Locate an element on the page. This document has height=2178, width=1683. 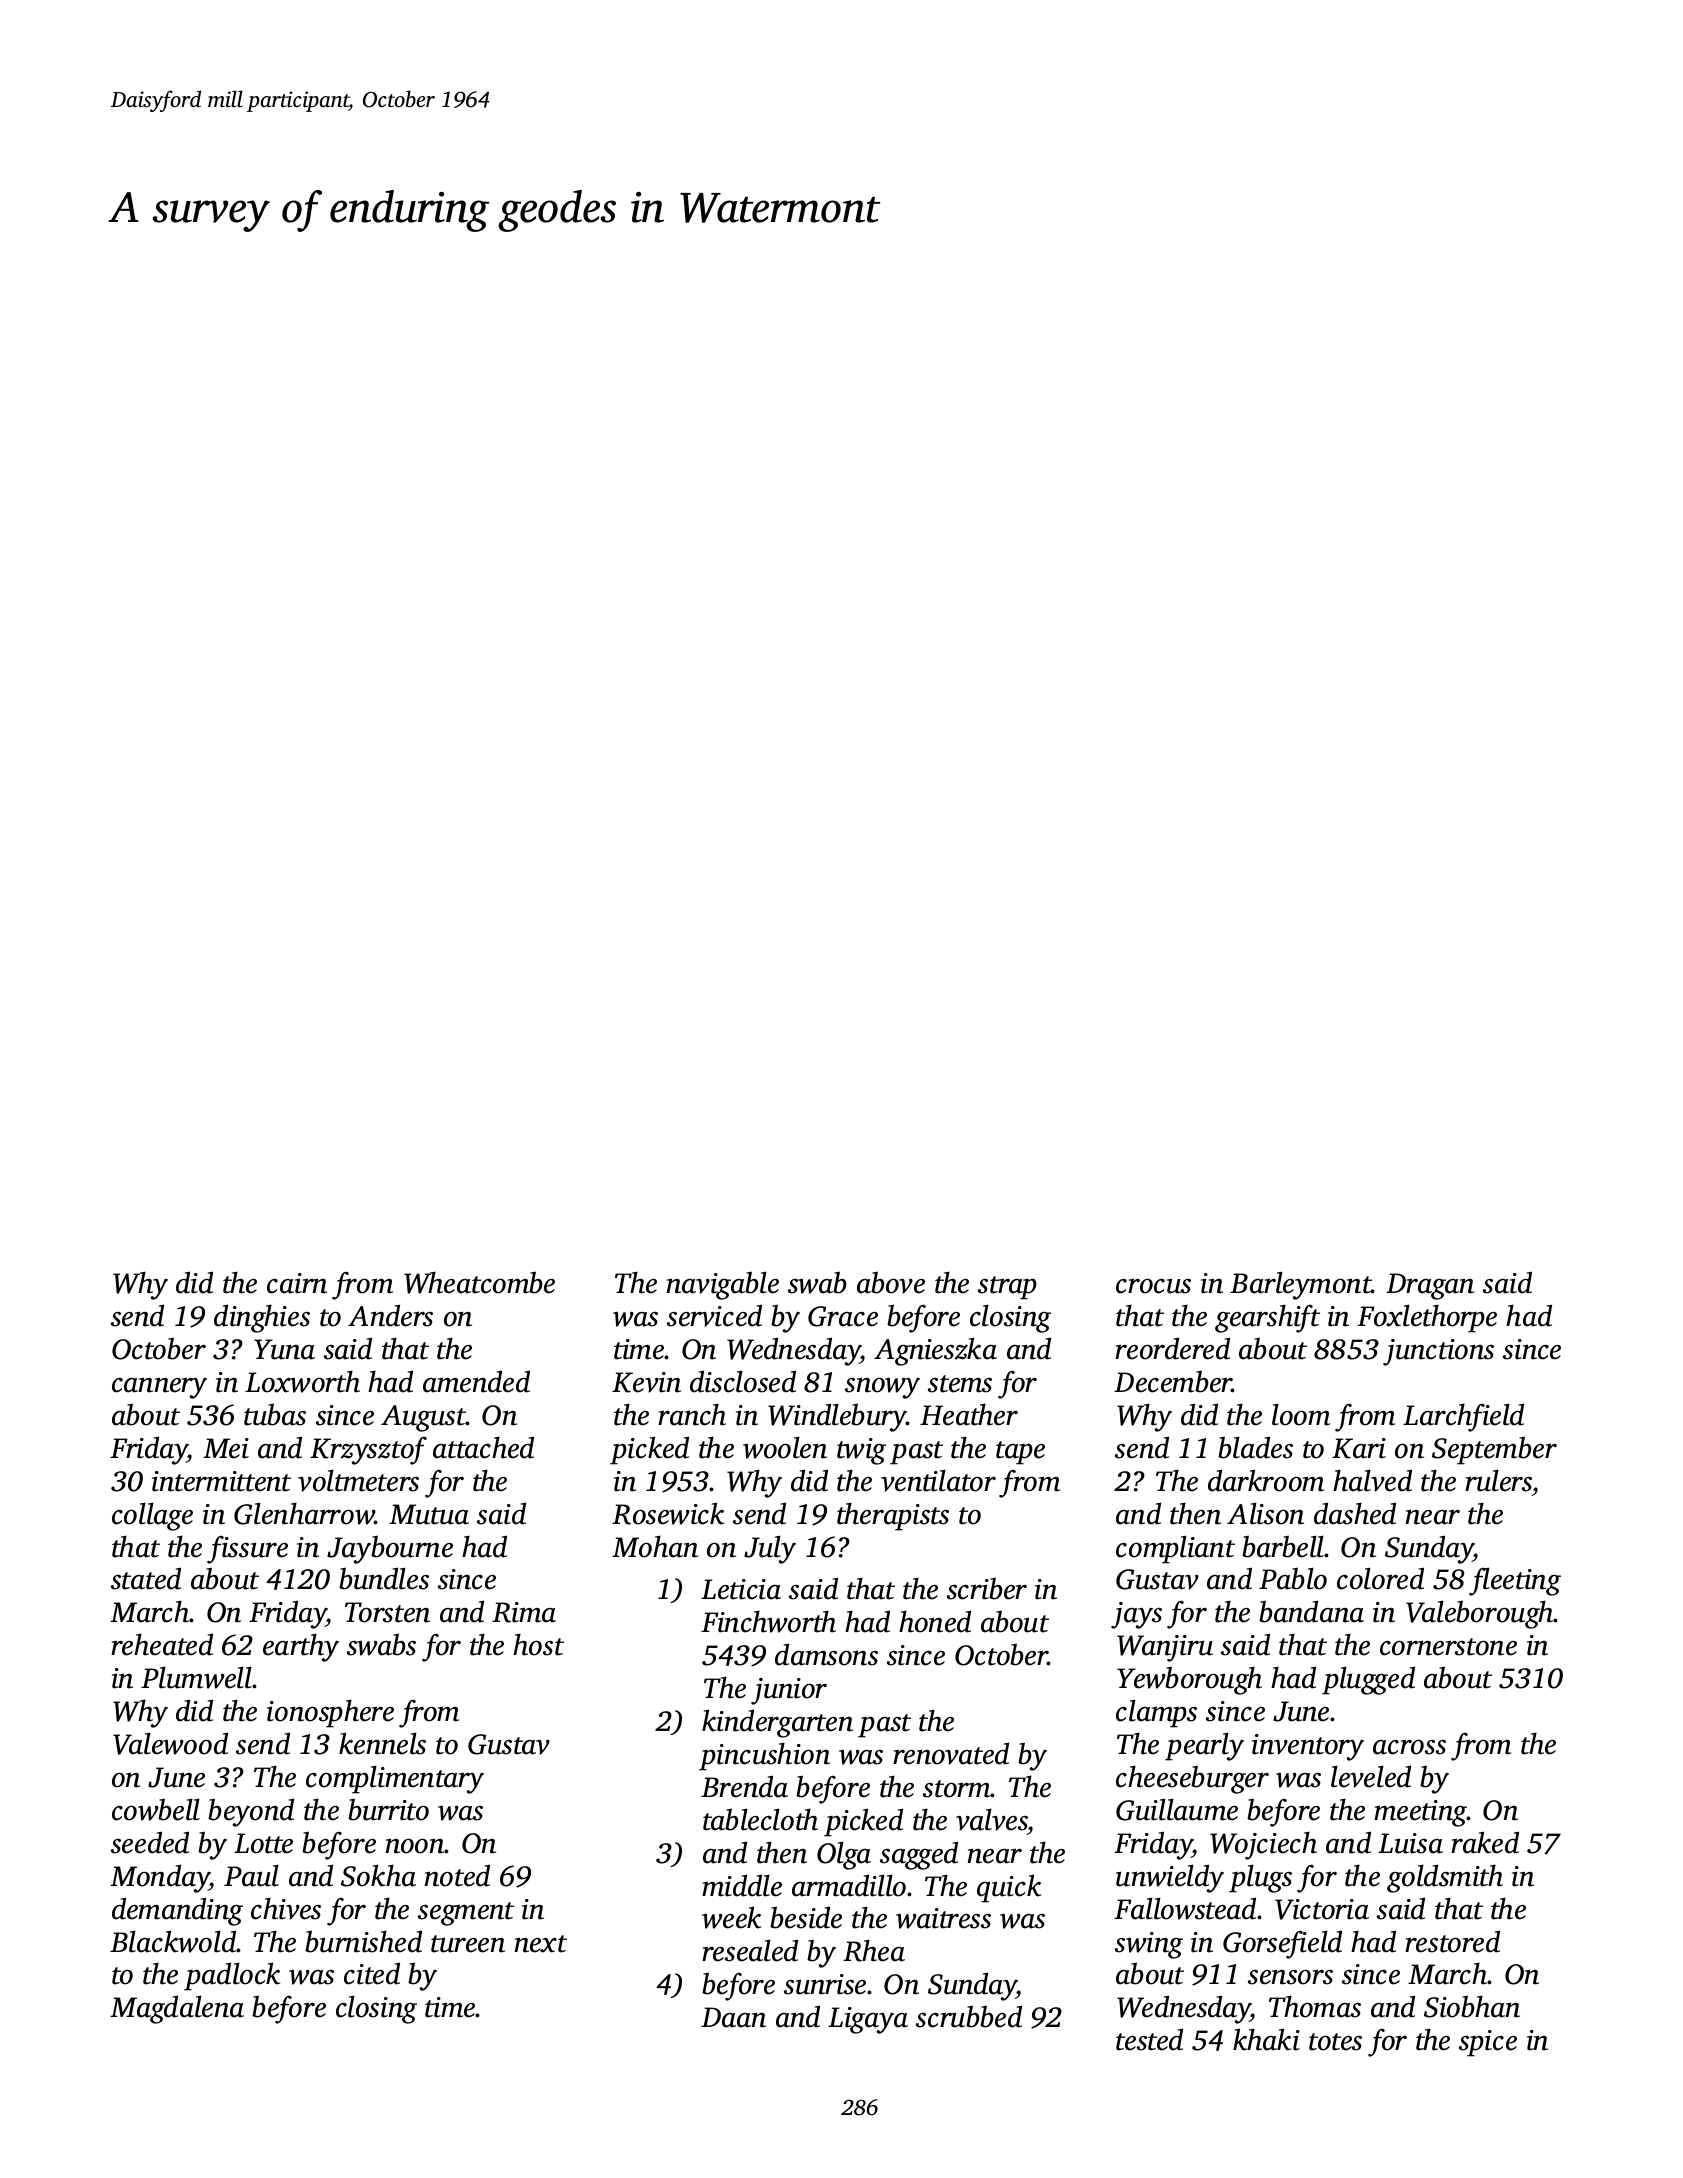
Grace is located at coordinates (843, 1316).
